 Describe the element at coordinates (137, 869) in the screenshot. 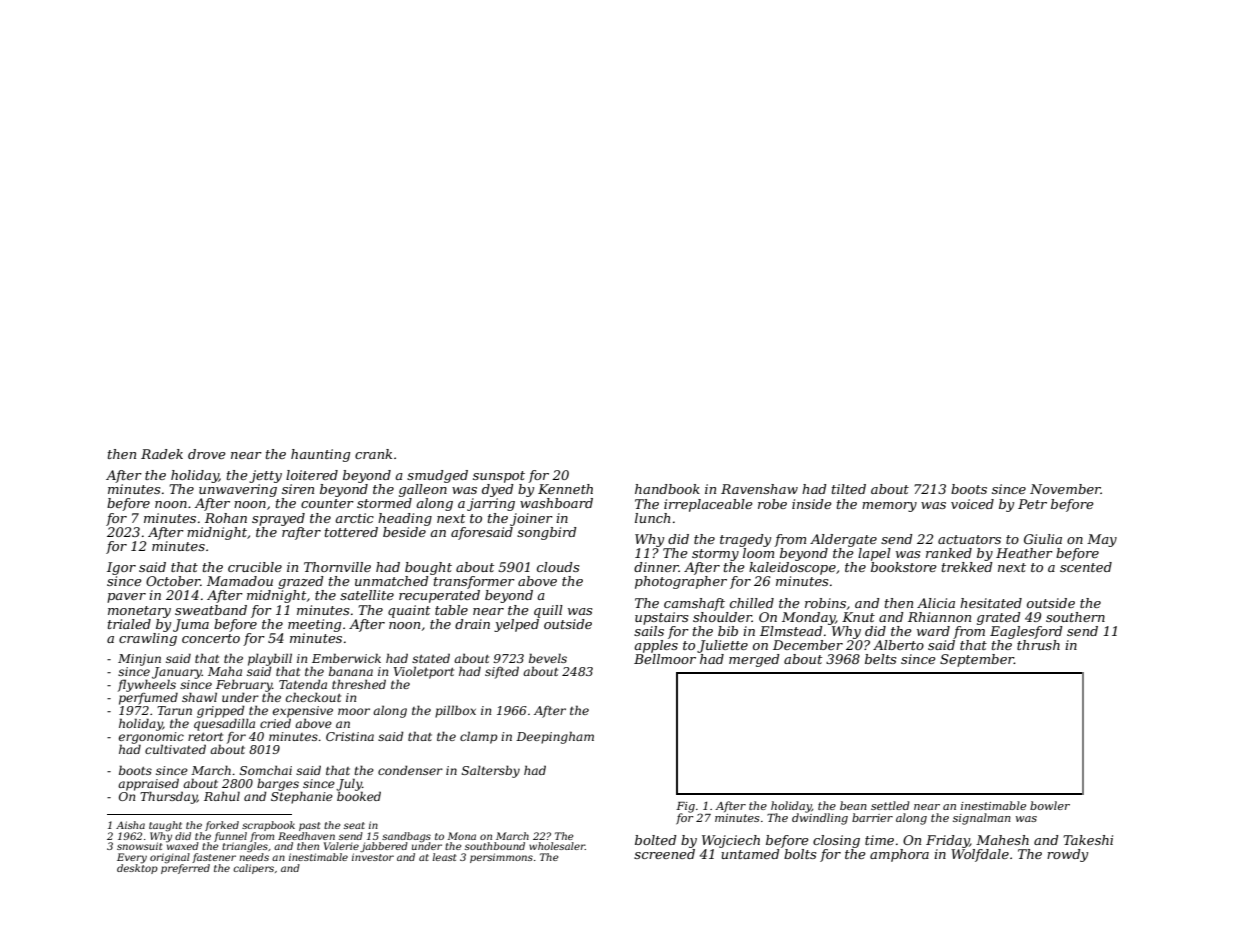

I see `desktop` at that location.
